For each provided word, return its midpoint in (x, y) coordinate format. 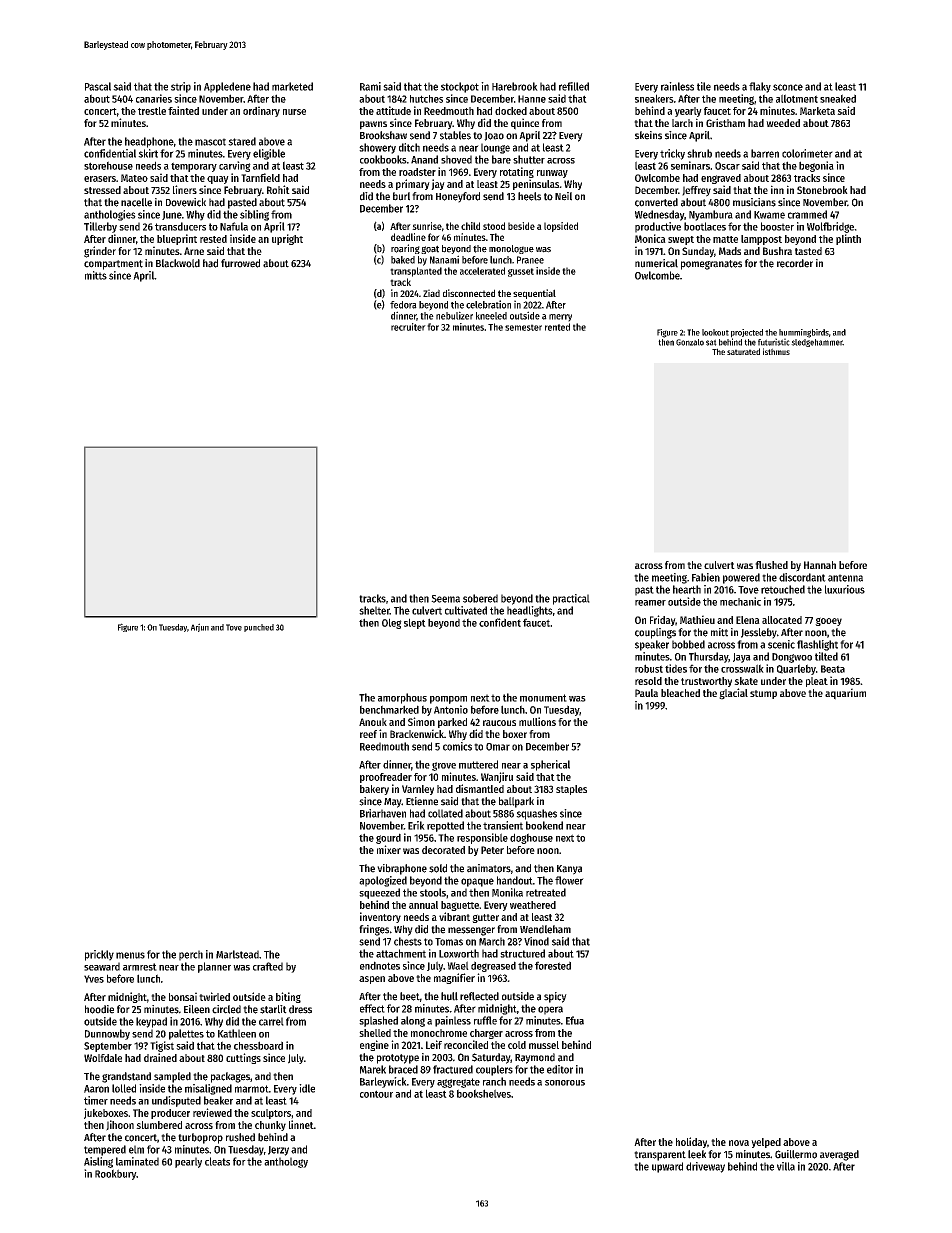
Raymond (535, 1058)
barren (765, 153)
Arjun (200, 627)
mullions (537, 721)
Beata (833, 669)
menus (130, 955)
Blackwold (178, 263)
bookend (544, 825)
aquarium (845, 694)
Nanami (444, 259)
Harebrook (515, 86)
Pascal (98, 86)
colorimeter (807, 153)
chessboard (258, 1045)
